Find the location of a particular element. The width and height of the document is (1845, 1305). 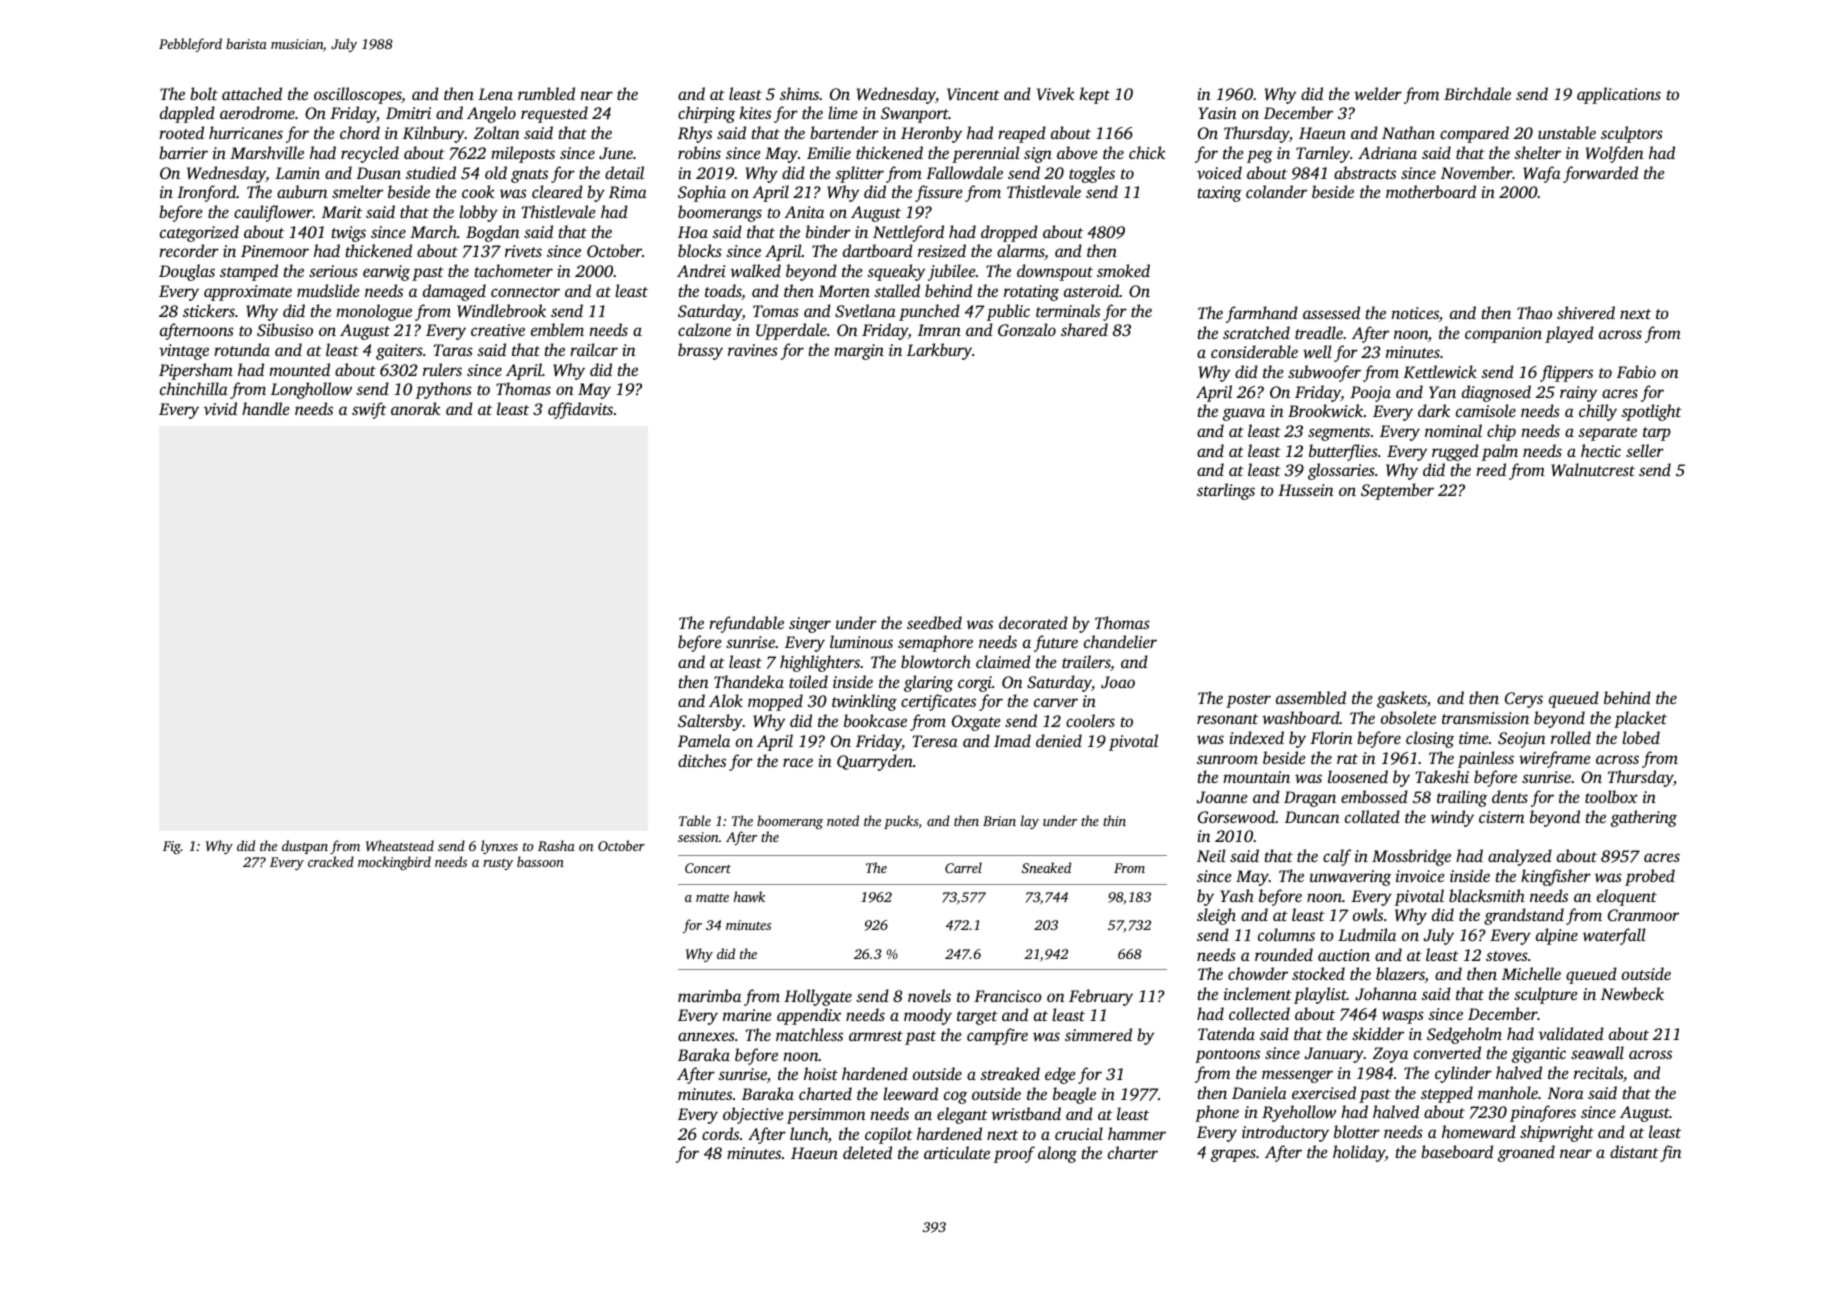

cog is located at coordinates (955, 1097).
